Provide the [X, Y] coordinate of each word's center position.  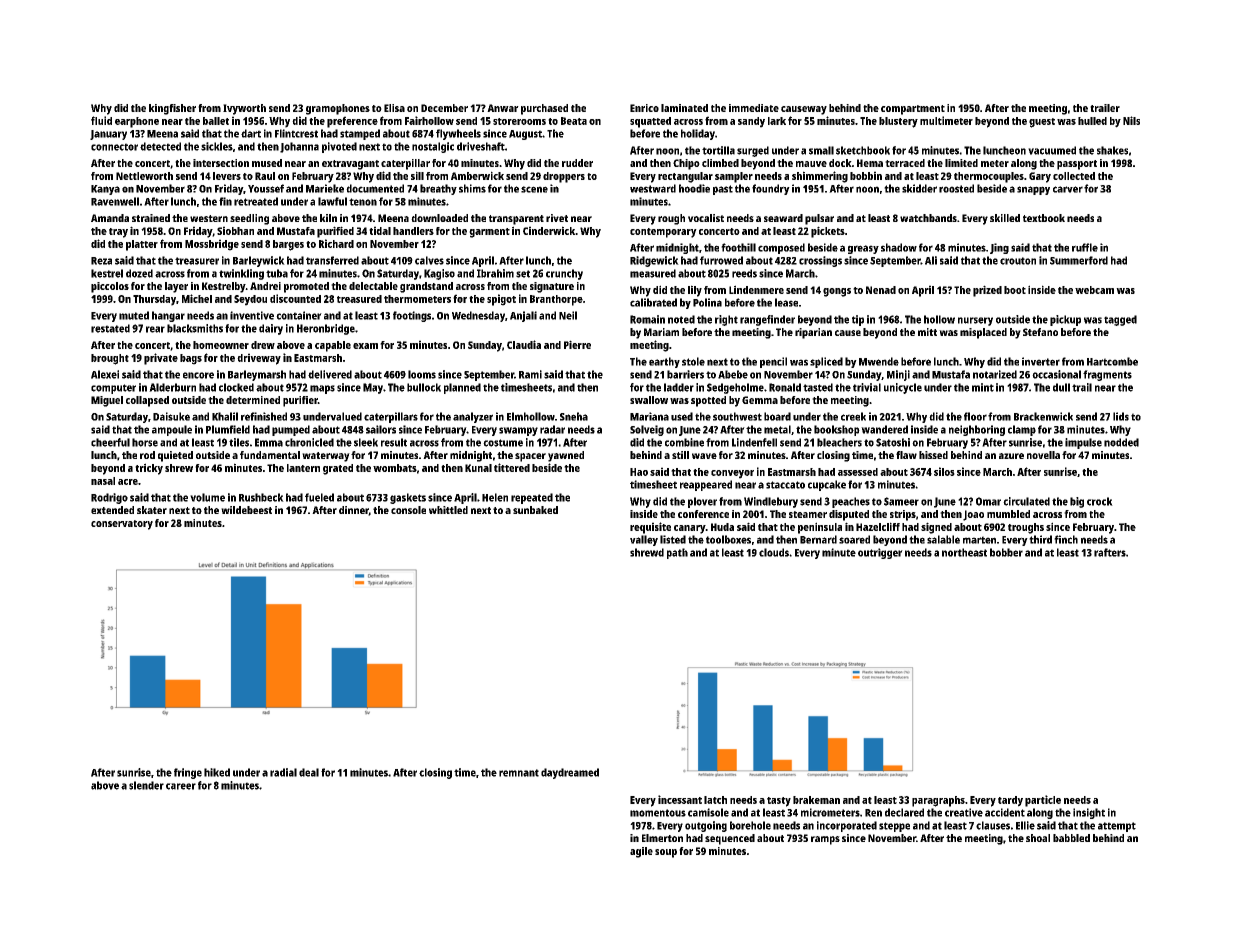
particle [1043, 801]
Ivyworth [244, 109]
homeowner [221, 345]
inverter [1041, 361]
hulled [1092, 121]
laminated [684, 108]
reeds [744, 273]
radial [283, 772]
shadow [899, 247]
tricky [149, 469]
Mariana [649, 416]
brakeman [816, 800]
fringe [188, 773]
